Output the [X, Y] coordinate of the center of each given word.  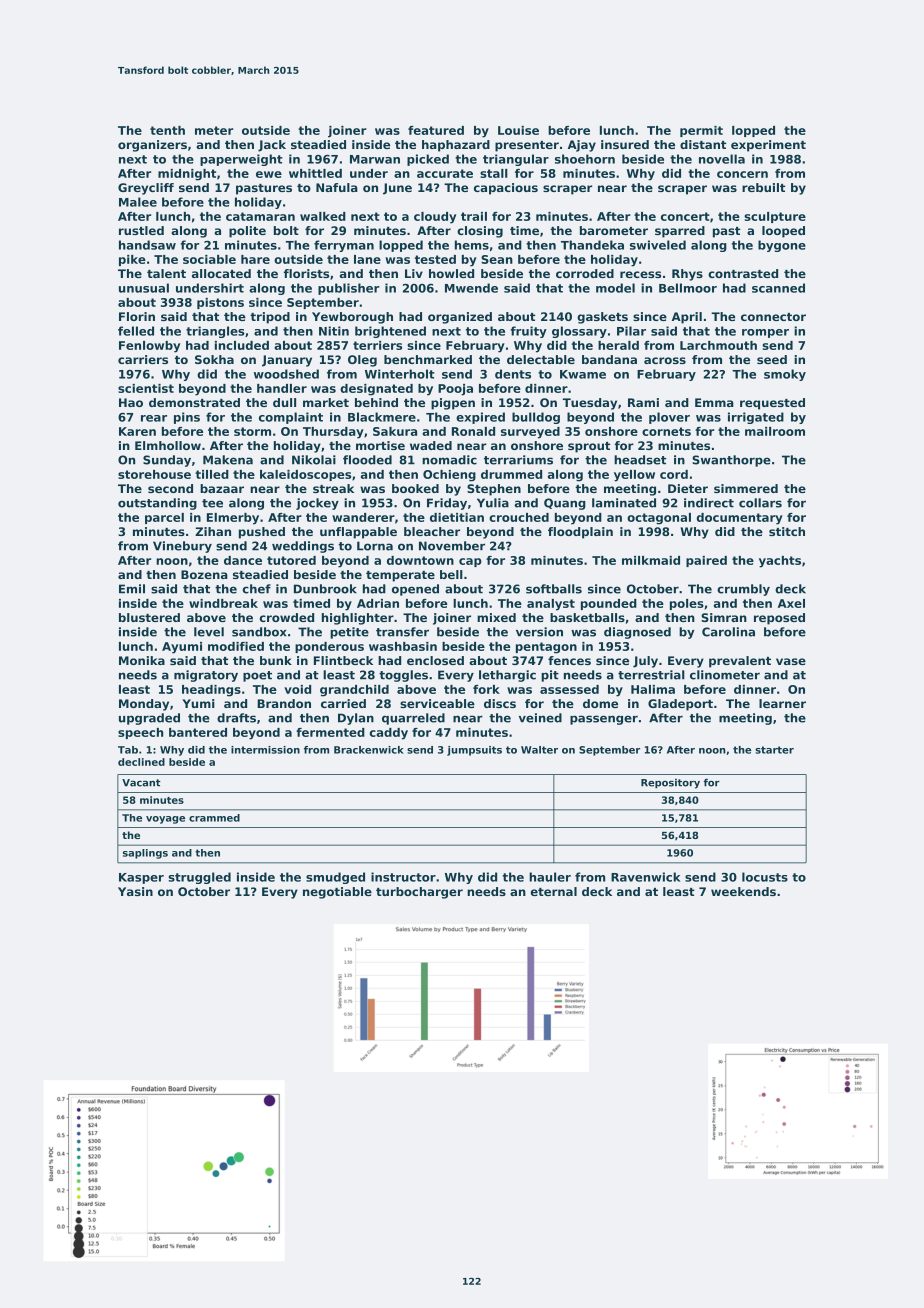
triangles [215, 332]
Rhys [687, 275]
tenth [167, 130]
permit [701, 131]
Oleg [362, 361]
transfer [402, 632]
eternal [554, 891]
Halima [653, 689]
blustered [149, 617]
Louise [518, 130]
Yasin [135, 891]
